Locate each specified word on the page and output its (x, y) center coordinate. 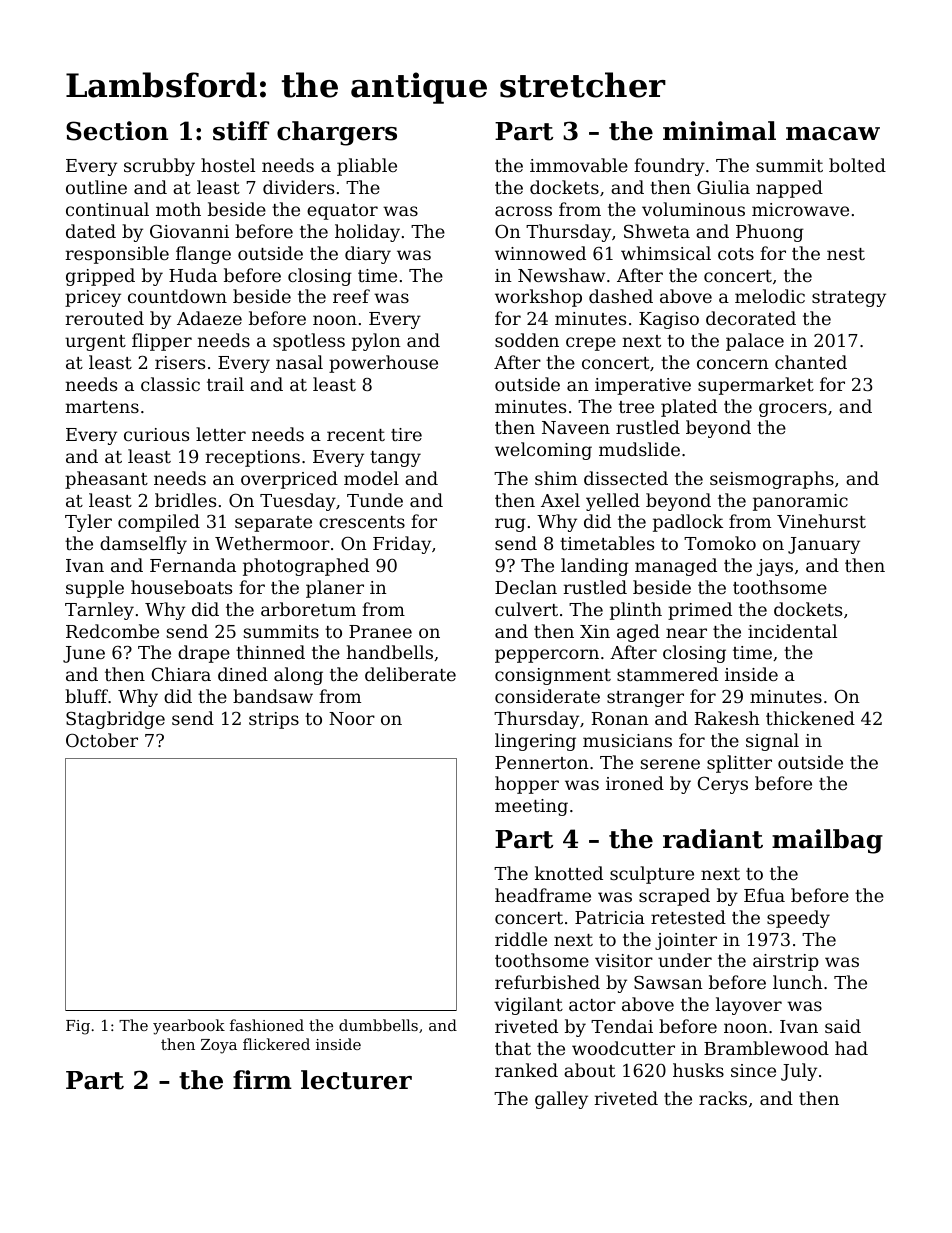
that (513, 1048)
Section (117, 131)
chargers (337, 133)
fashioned (267, 1025)
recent (356, 435)
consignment (553, 676)
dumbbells (378, 1025)
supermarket (756, 386)
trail (225, 384)
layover (749, 1006)
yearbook (189, 1027)
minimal (719, 131)
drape (204, 654)
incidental (792, 631)
